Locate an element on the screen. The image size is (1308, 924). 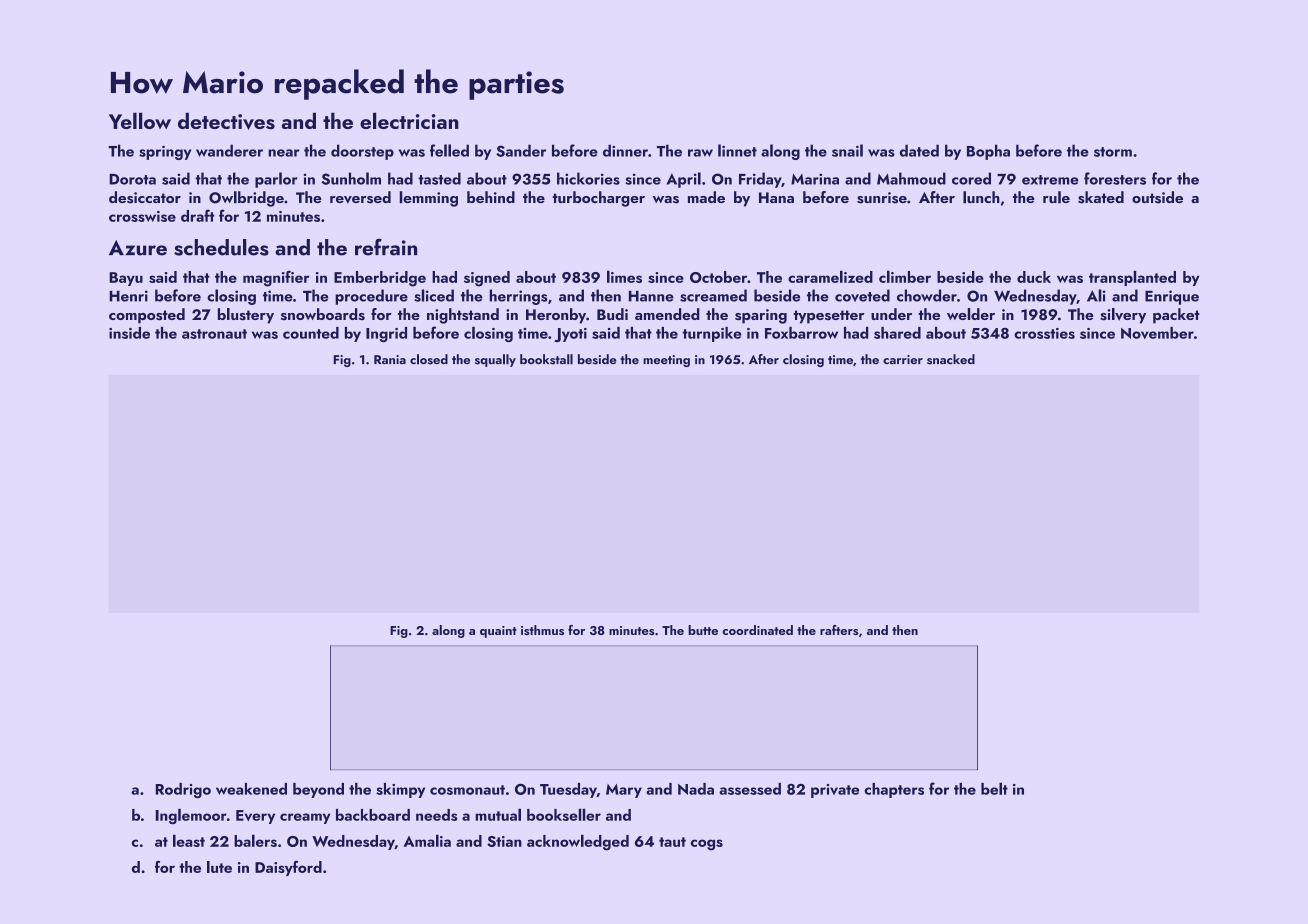
meeting is located at coordinates (666, 361).
